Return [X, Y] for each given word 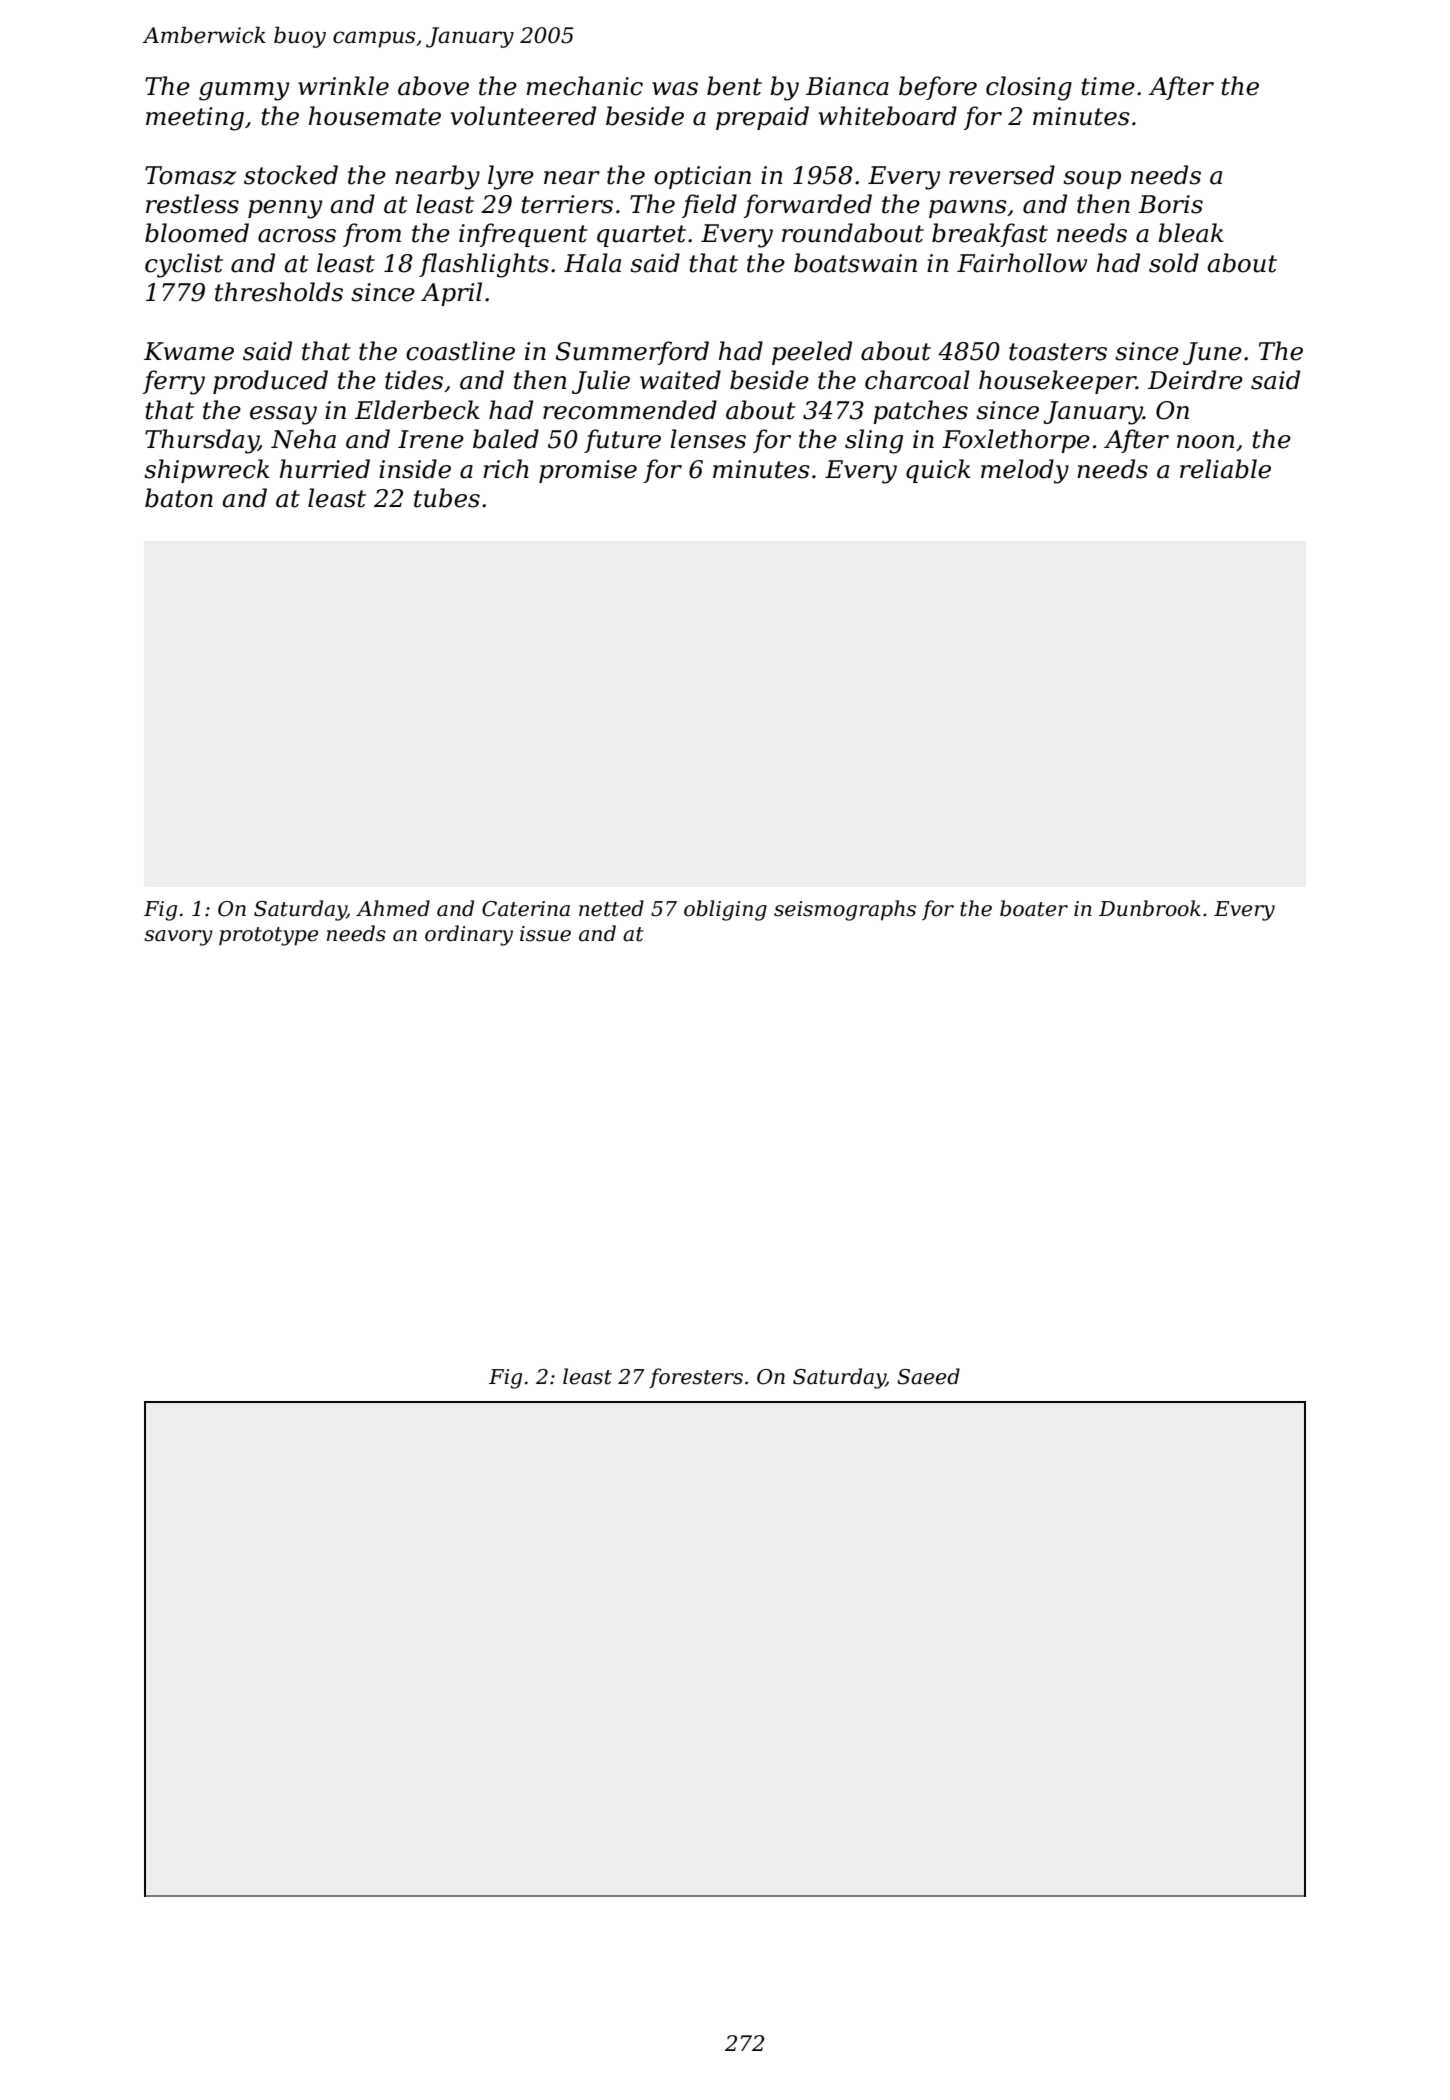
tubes [447, 498]
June [1212, 353]
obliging [725, 910]
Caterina [526, 909]
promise [588, 471]
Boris [1170, 204]
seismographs [845, 910]
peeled [812, 353]
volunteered [523, 116]
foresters [696, 1378]
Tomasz [190, 175]
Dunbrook [1150, 908]
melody [1025, 471]
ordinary [469, 935]
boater [1034, 908]
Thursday [202, 441]
